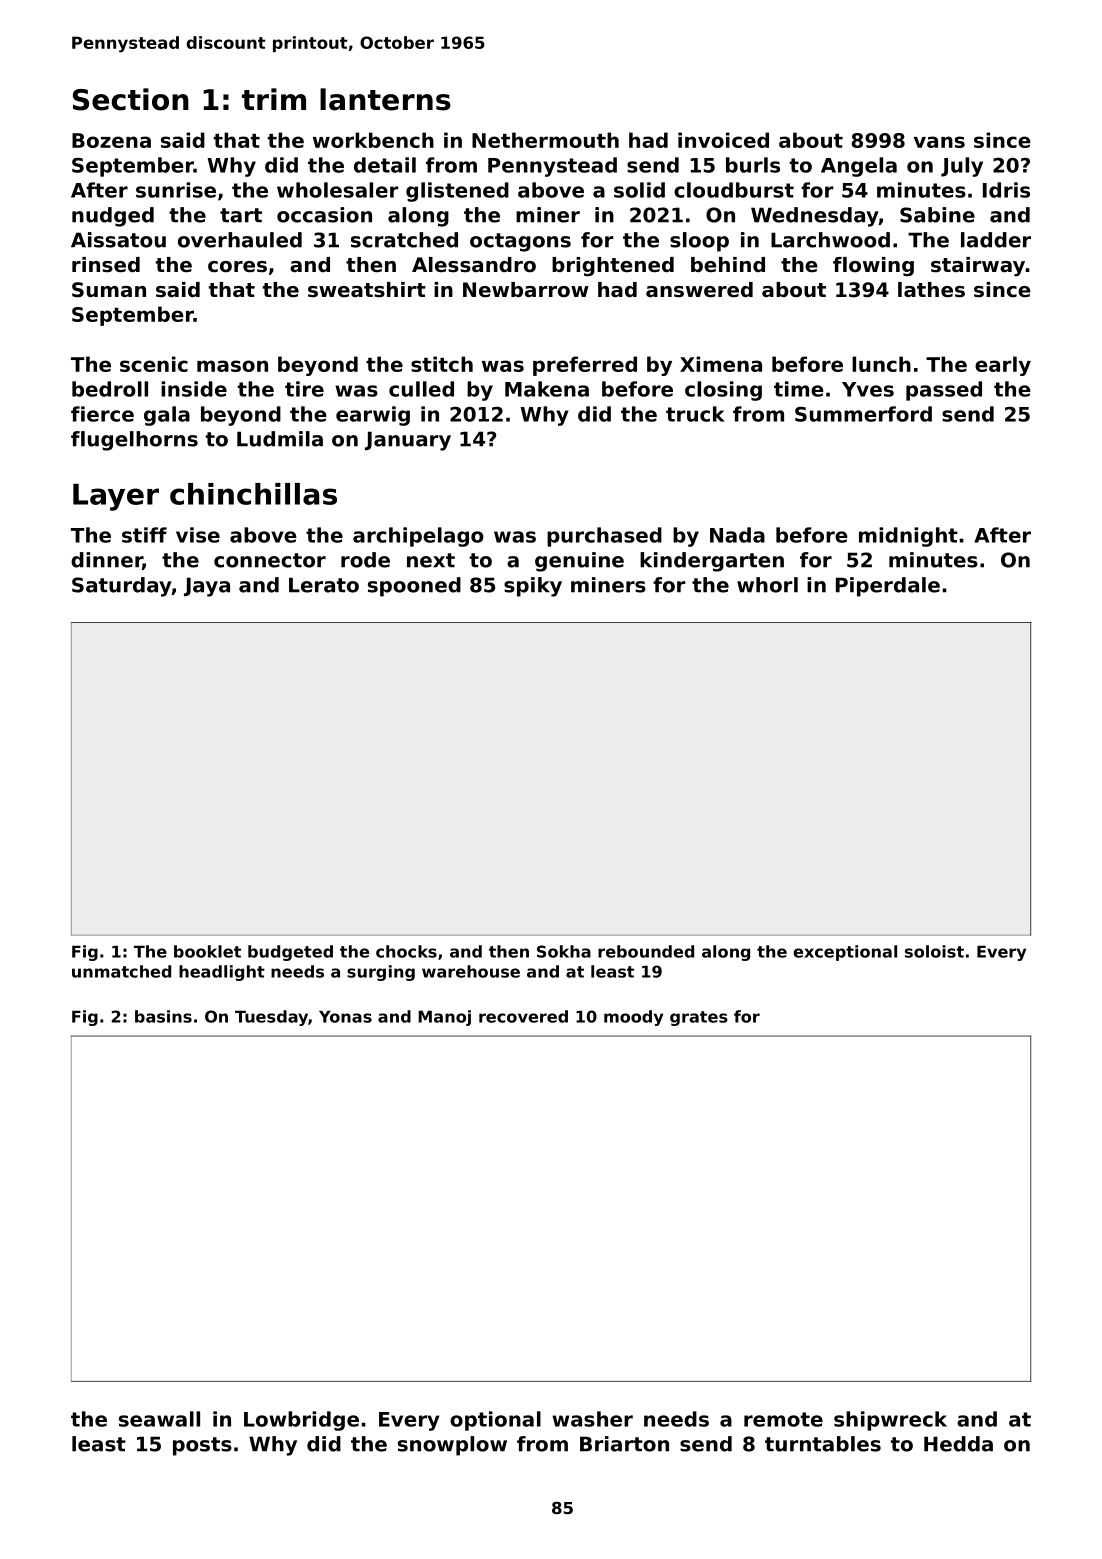 This document has height=1559, width=1102. What do you see at coordinates (202, 1446) in the document?
I see `posts` at bounding box center [202, 1446].
